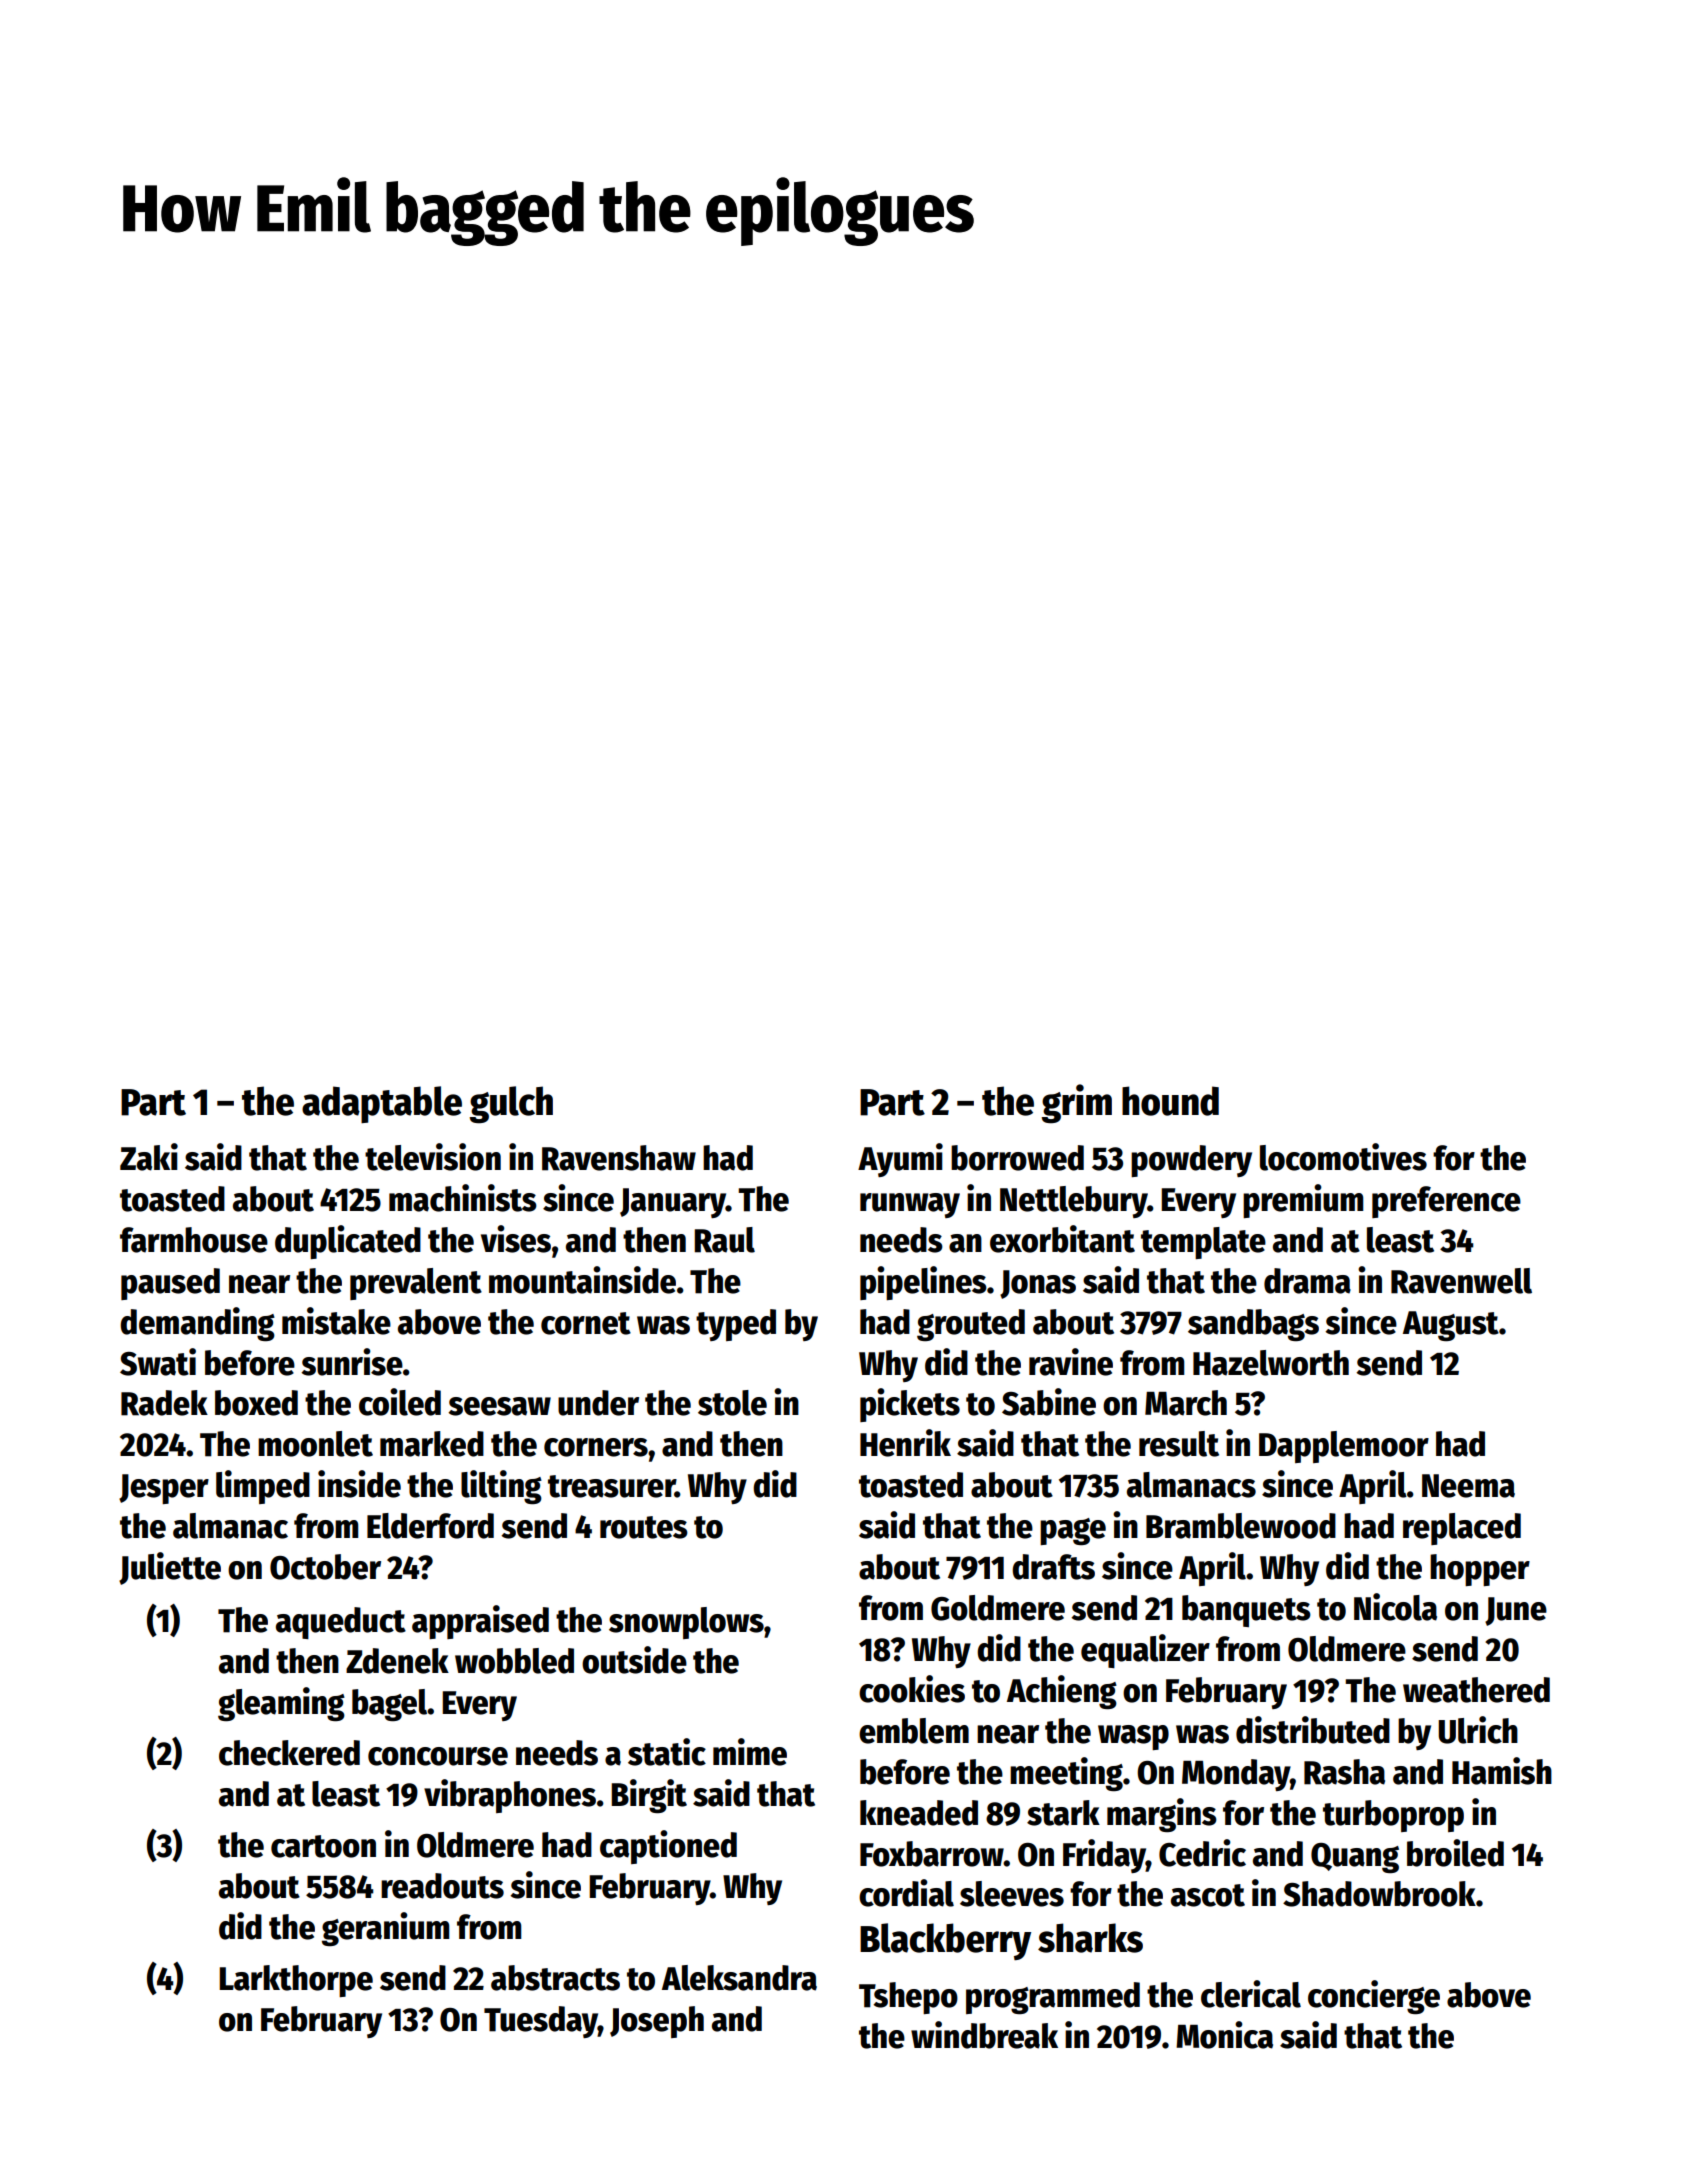 Image resolution: width=1683 pixels, height=2178 pixels. Describe the element at coordinates (668, 1847) in the screenshot. I see `captioned` at that location.
